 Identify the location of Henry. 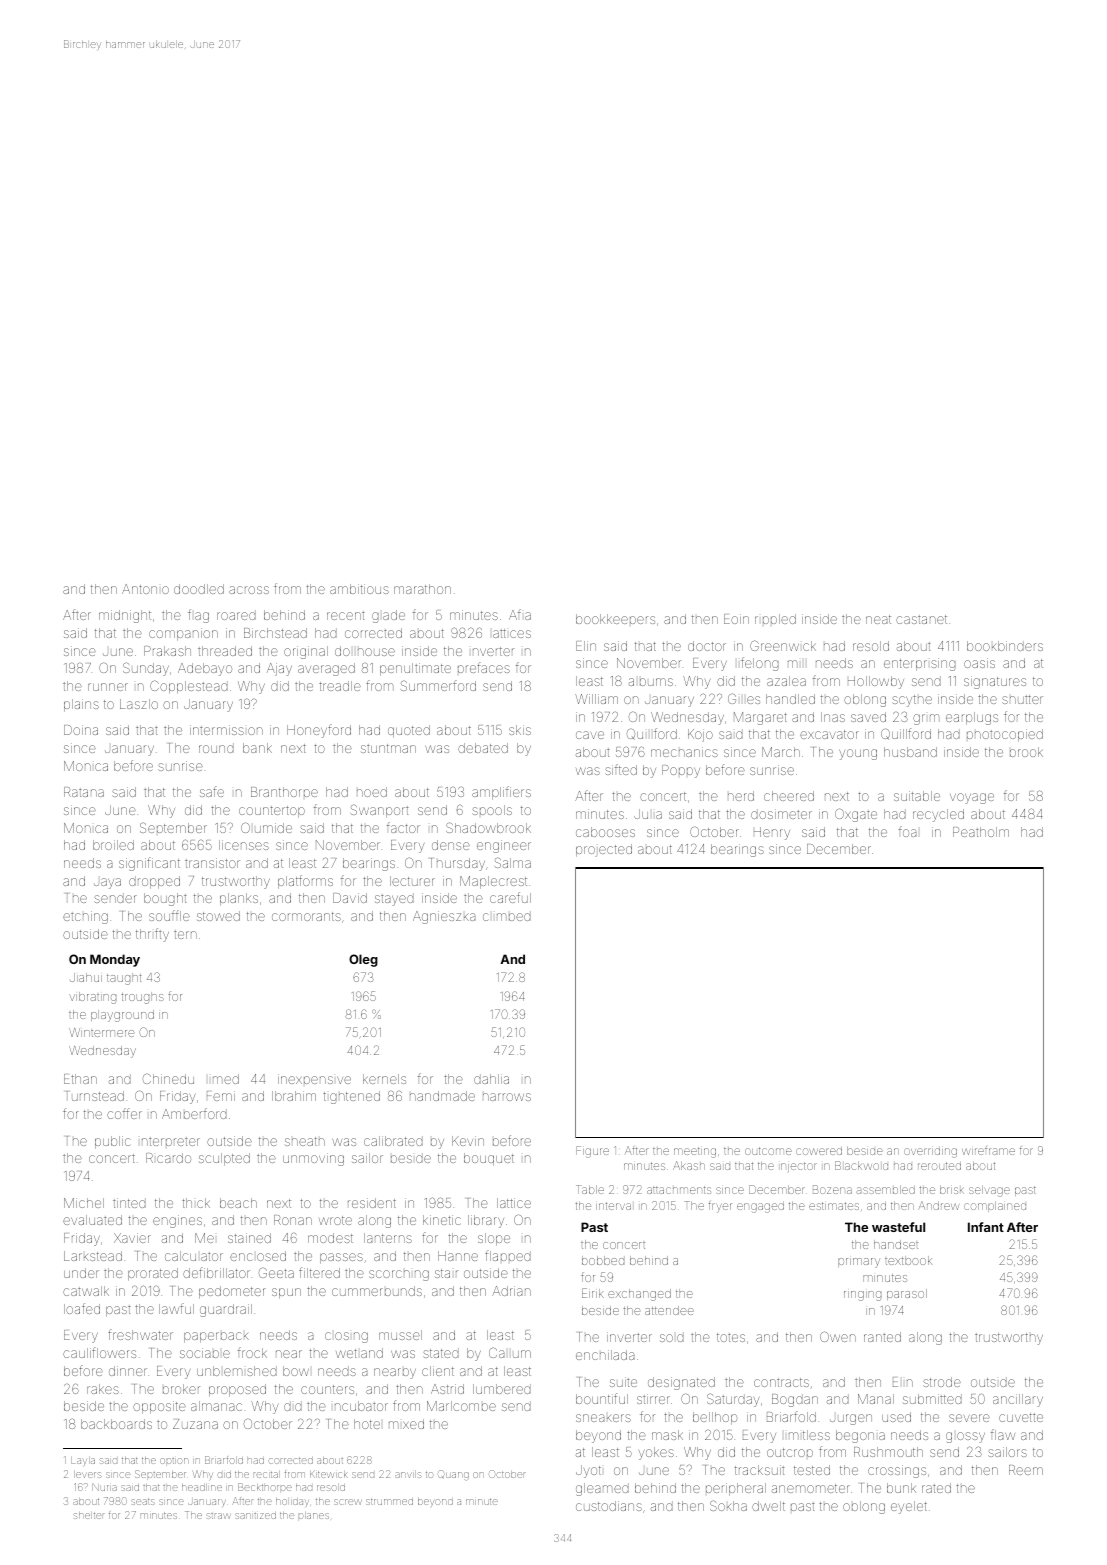
(772, 833).
